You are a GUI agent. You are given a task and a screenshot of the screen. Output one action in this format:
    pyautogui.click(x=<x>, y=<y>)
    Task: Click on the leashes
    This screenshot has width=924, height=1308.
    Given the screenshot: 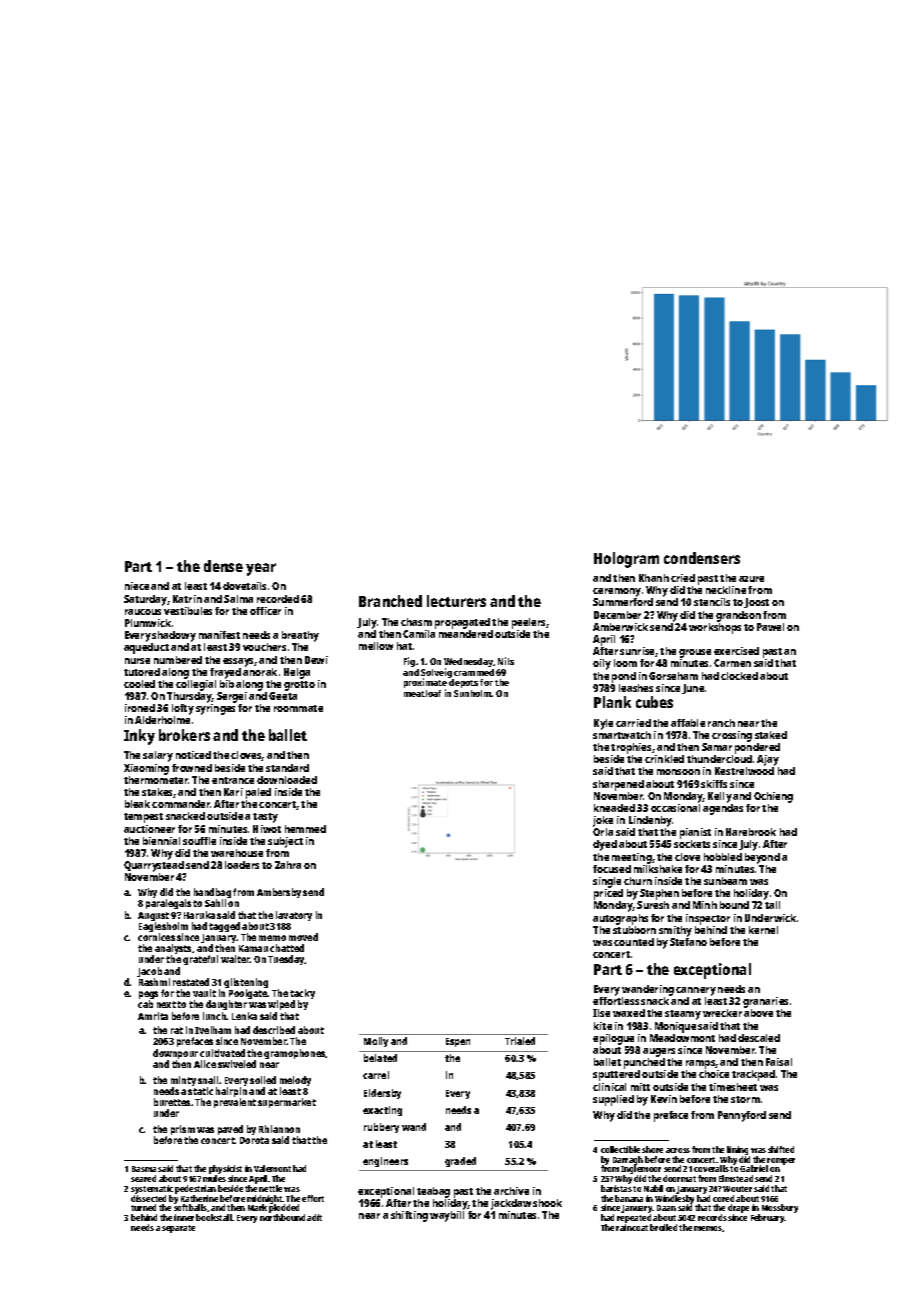 What is the action you would take?
    pyautogui.click(x=636, y=688)
